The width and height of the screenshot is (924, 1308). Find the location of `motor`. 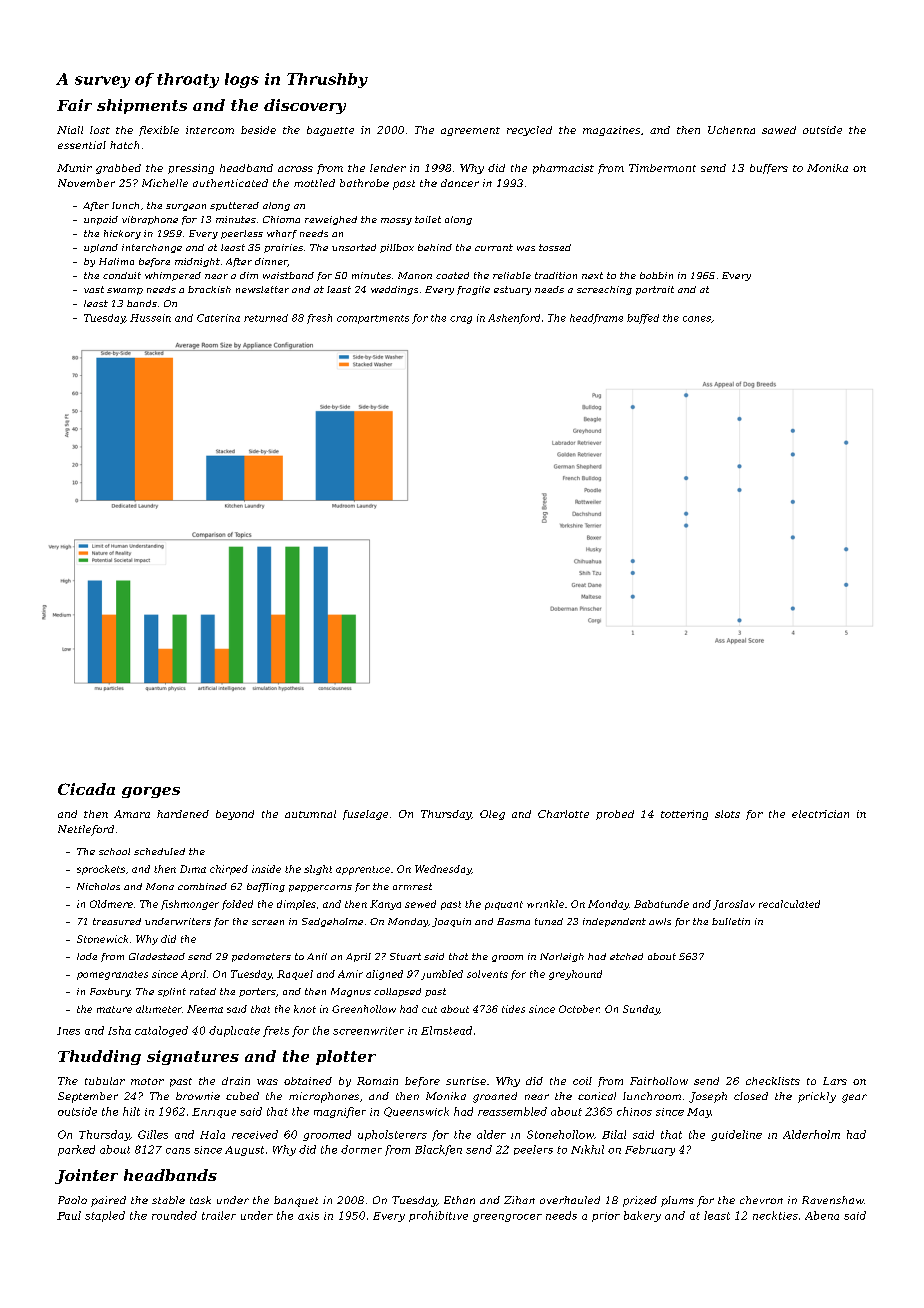

motor is located at coordinates (147, 1081).
